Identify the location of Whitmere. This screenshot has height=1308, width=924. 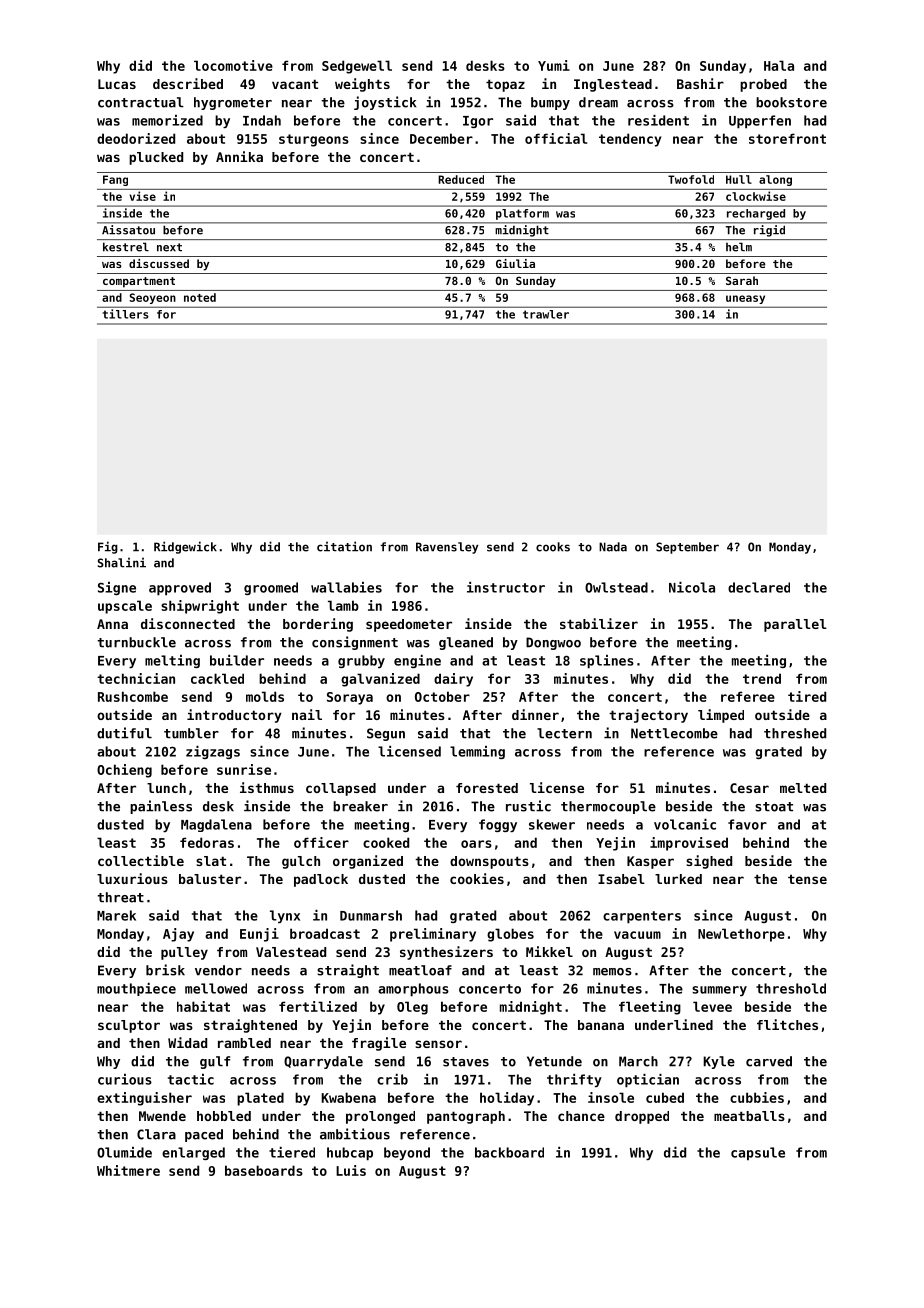
(128, 1170).
